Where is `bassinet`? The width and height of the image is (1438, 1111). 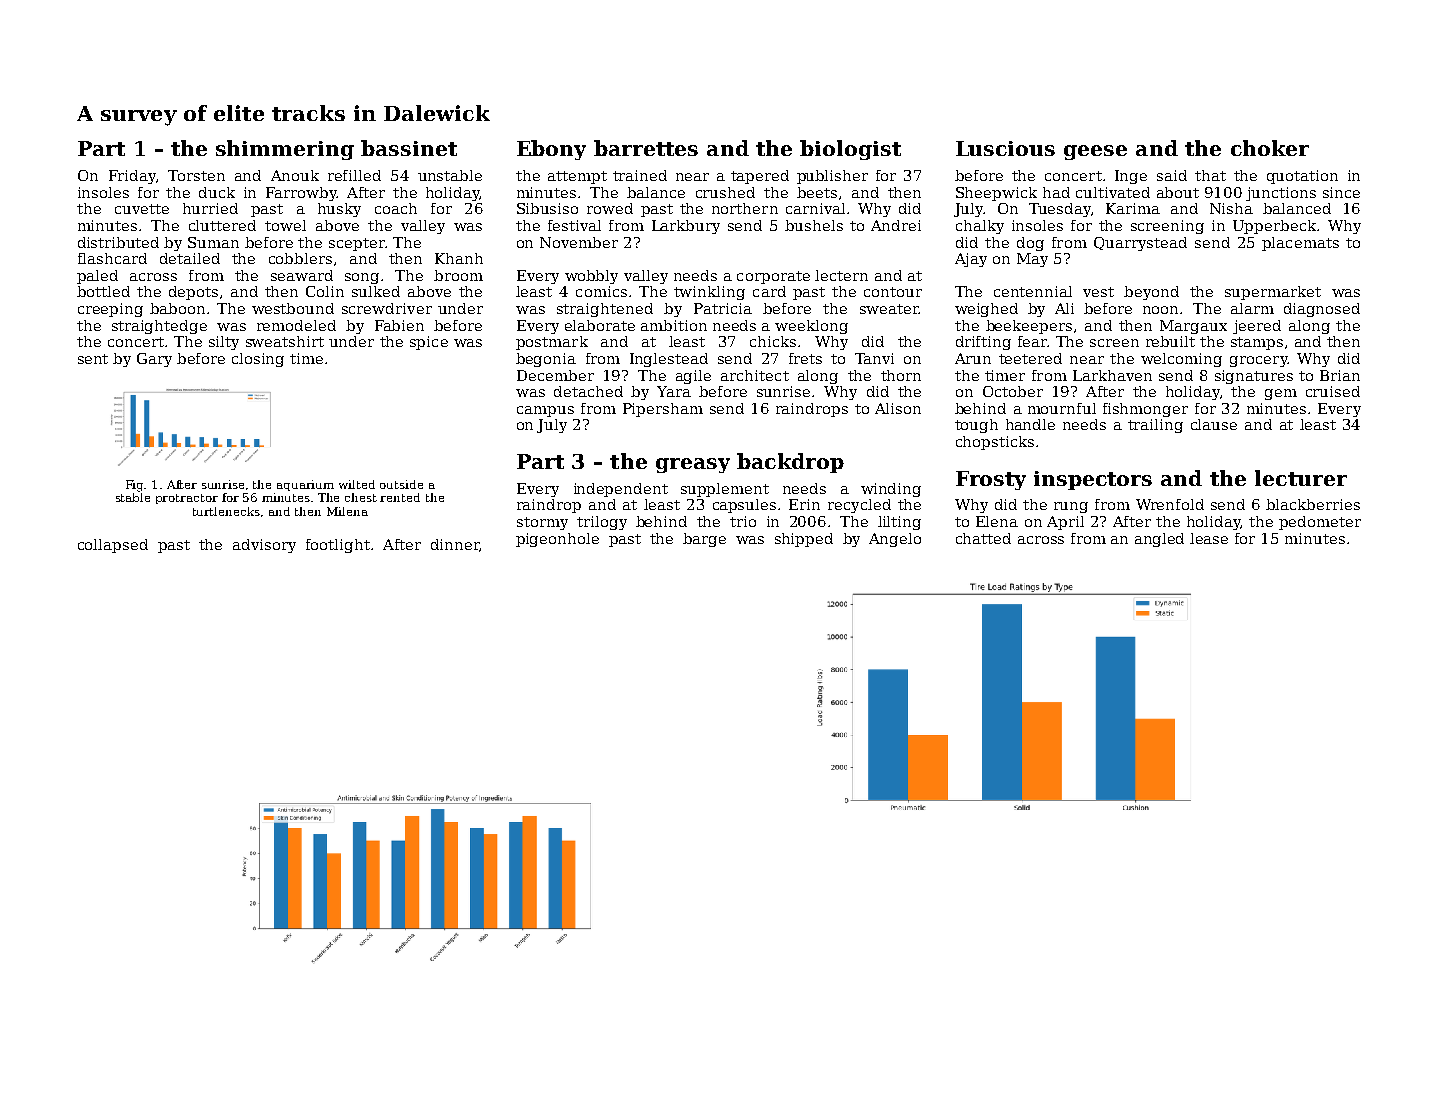 bassinet is located at coordinates (409, 148).
